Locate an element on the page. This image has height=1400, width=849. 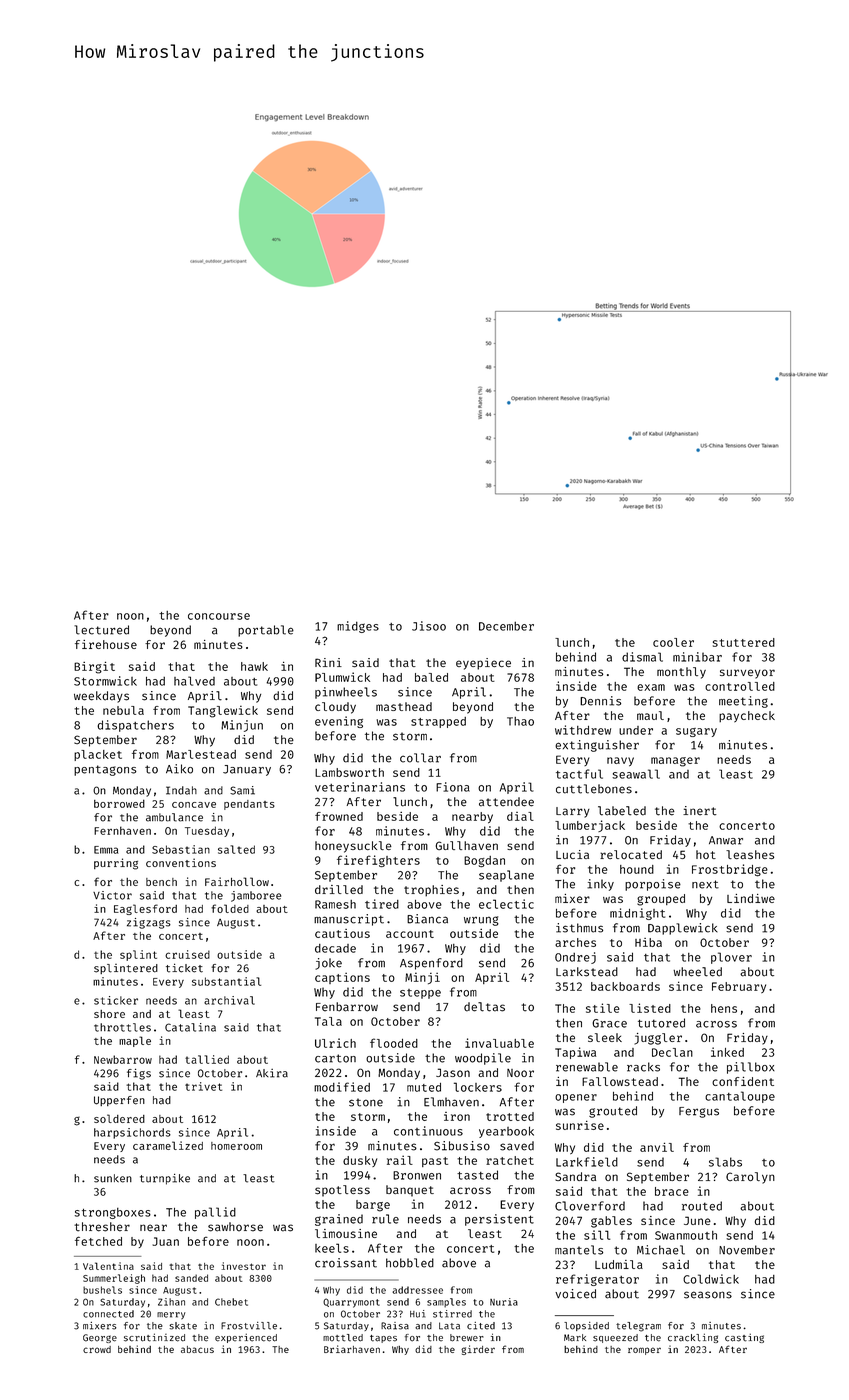
collar is located at coordinates (420, 758).
